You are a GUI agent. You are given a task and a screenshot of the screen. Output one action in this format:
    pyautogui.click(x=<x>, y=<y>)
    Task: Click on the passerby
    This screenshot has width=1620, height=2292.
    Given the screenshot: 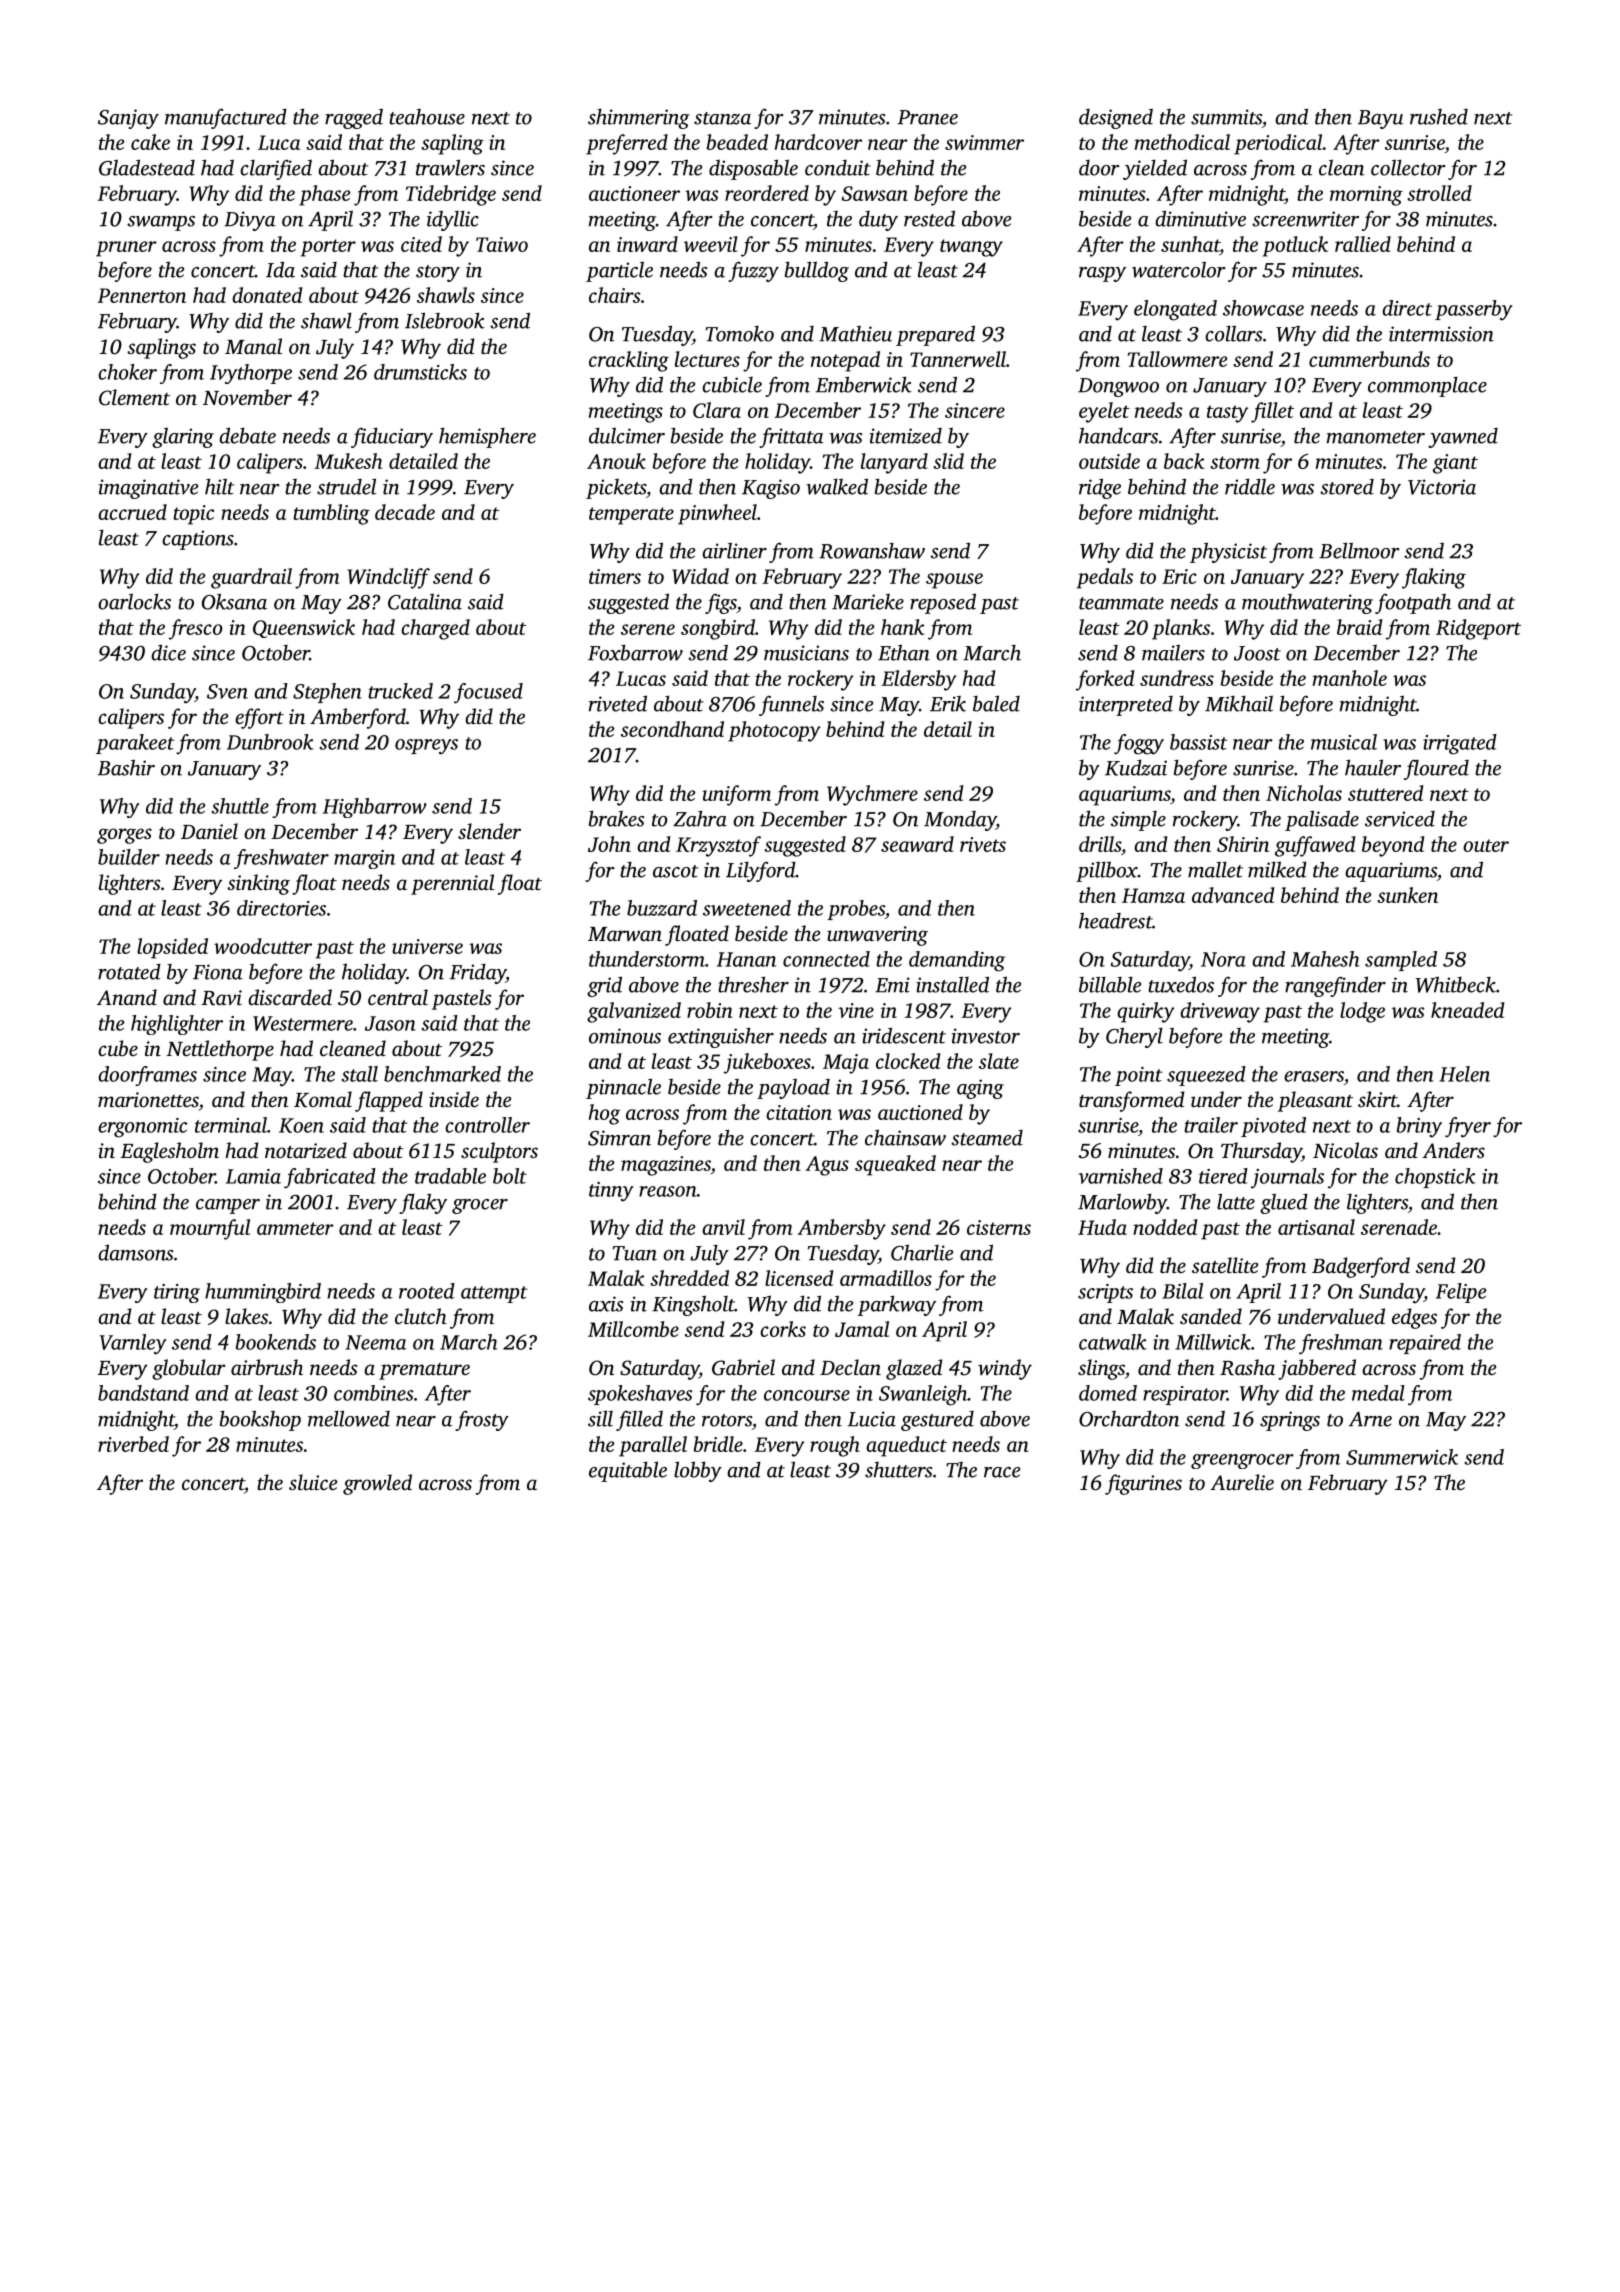 What is the action you would take?
    pyautogui.click(x=1473, y=310)
